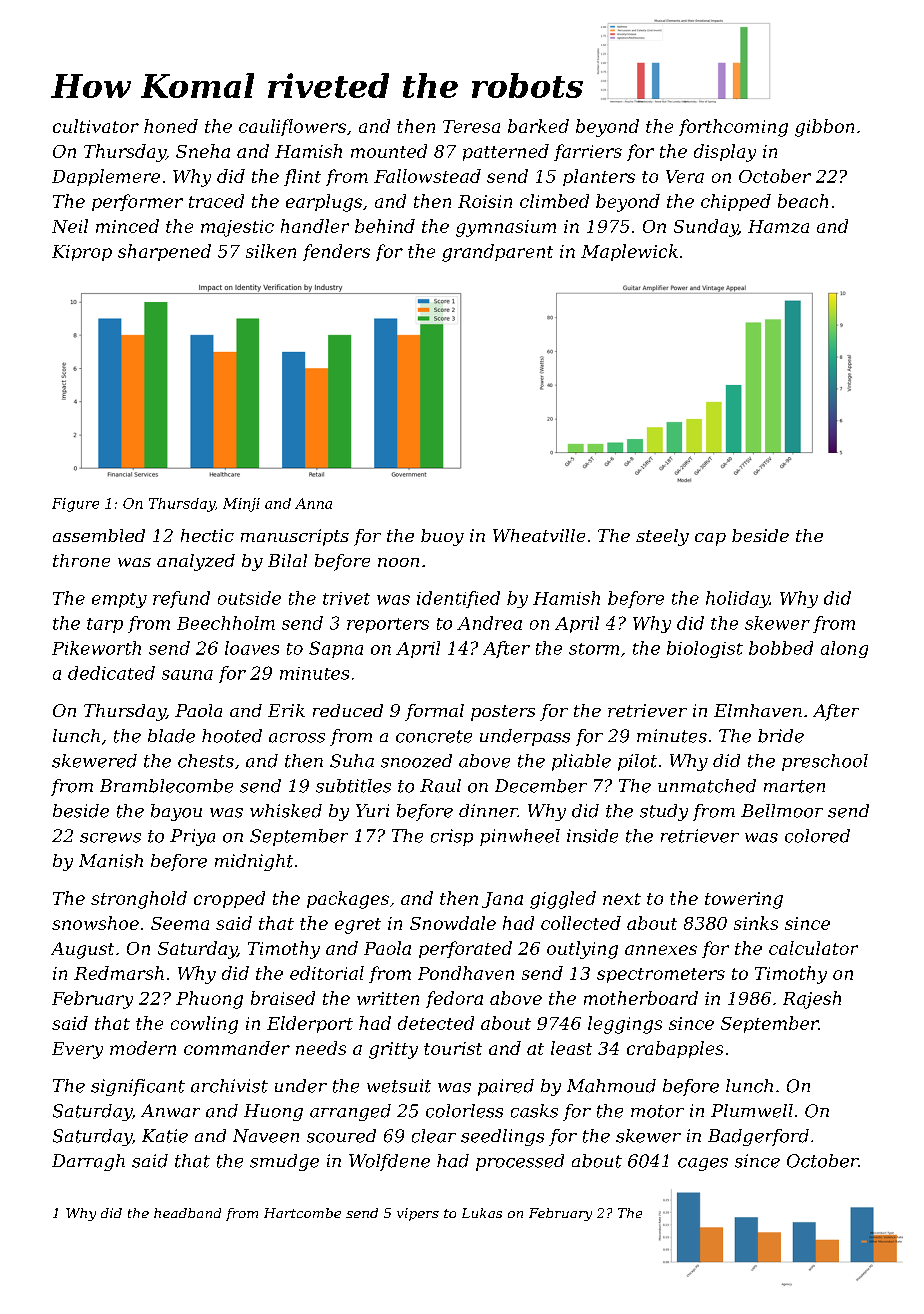 Image resolution: width=924 pixels, height=1314 pixels. What do you see at coordinates (232, 736) in the image?
I see `hooted` at bounding box center [232, 736].
